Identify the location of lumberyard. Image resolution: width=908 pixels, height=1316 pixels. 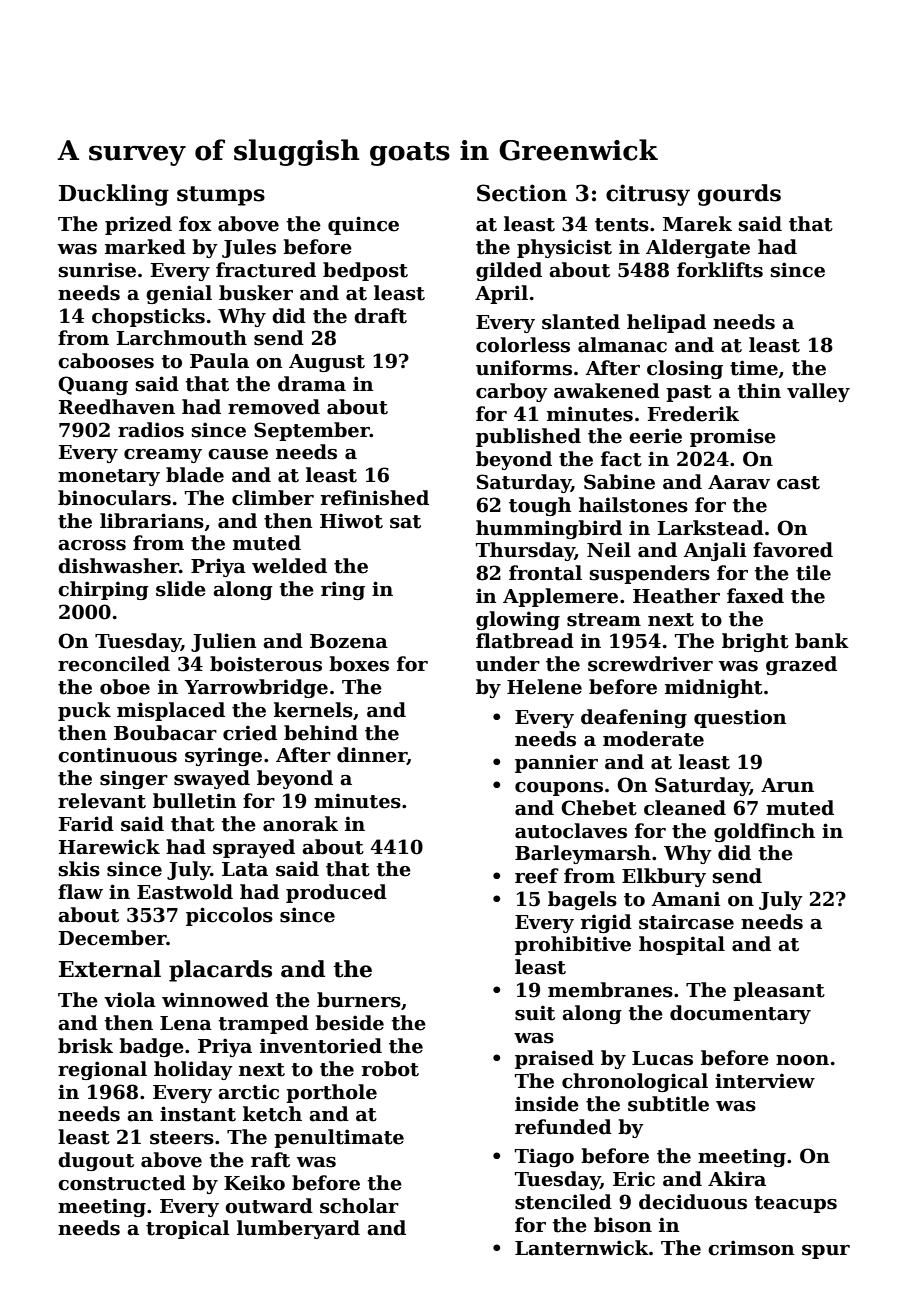
(298, 1229).
